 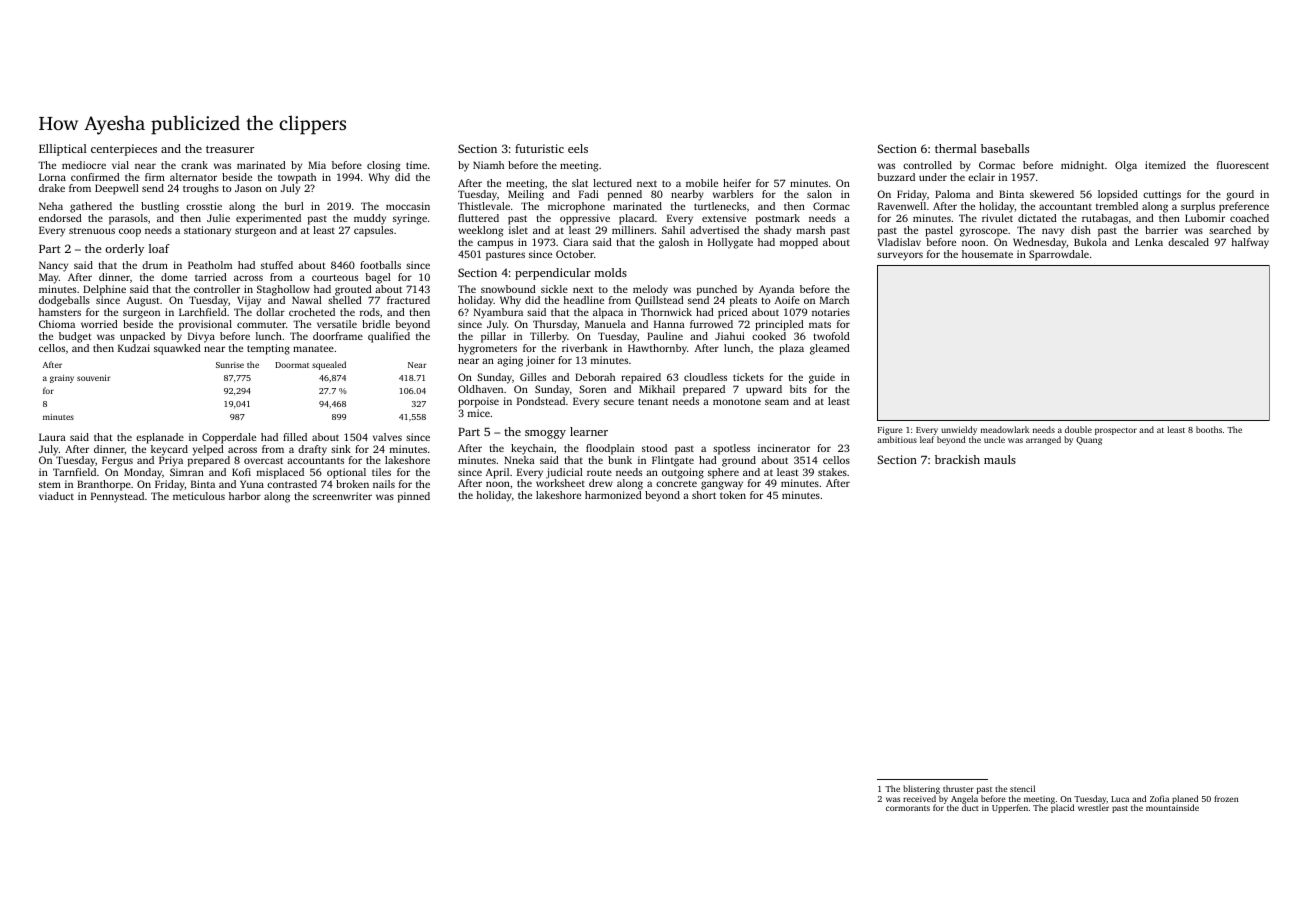 What do you see at coordinates (124, 150) in the screenshot?
I see `centerpieces` at bounding box center [124, 150].
